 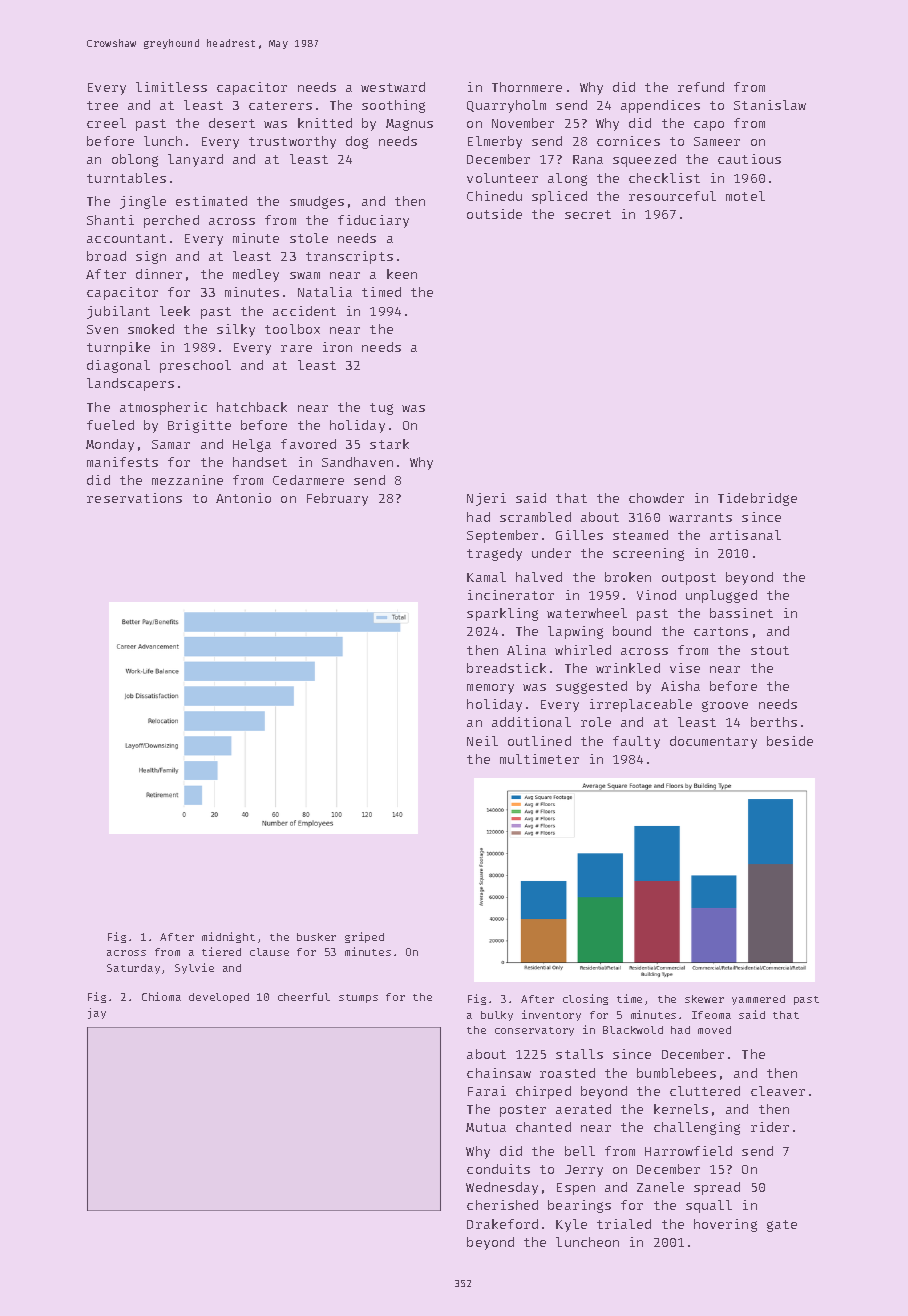 What do you see at coordinates (236, 330) in the screenshot?
I see `silky` at bounding box center [236, 330].
